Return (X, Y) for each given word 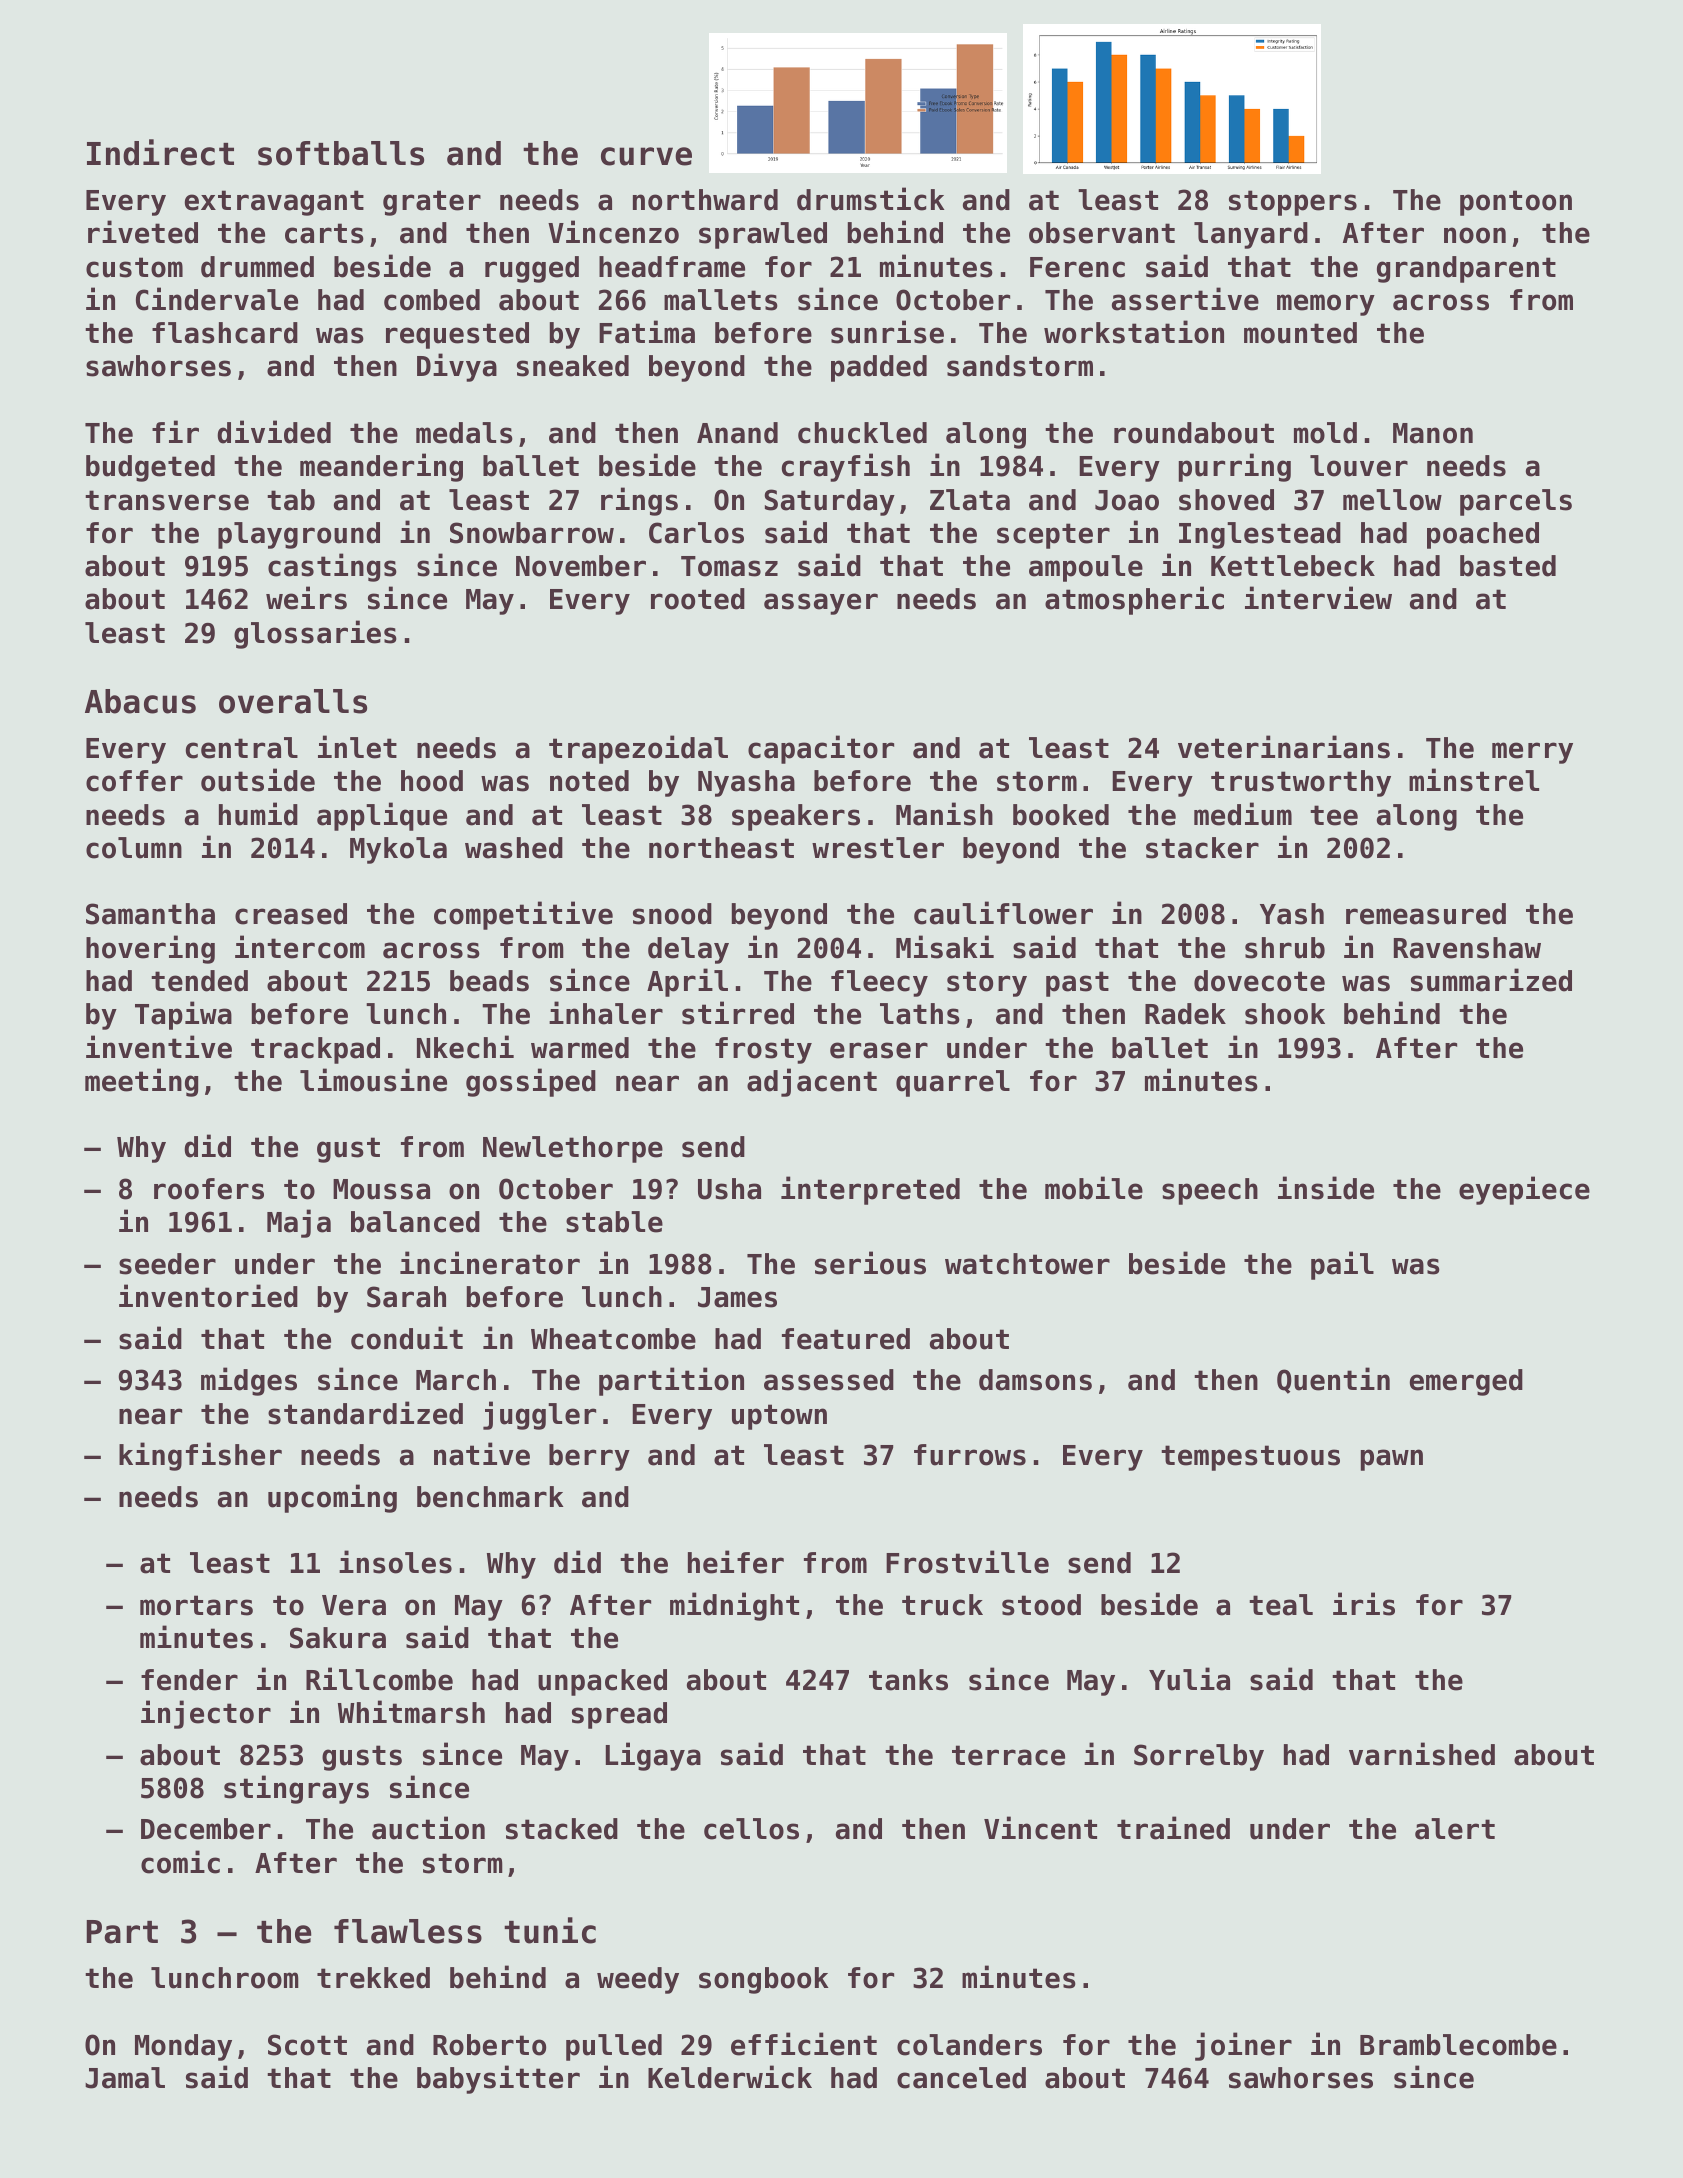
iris (1364, 1604)
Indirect (160, 152)
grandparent (1466, 269)
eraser (879, 1050)
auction (428, 1828)
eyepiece (1524, 1190)
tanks (908, 1680)
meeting (141, 1082)
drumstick (871, 199)
